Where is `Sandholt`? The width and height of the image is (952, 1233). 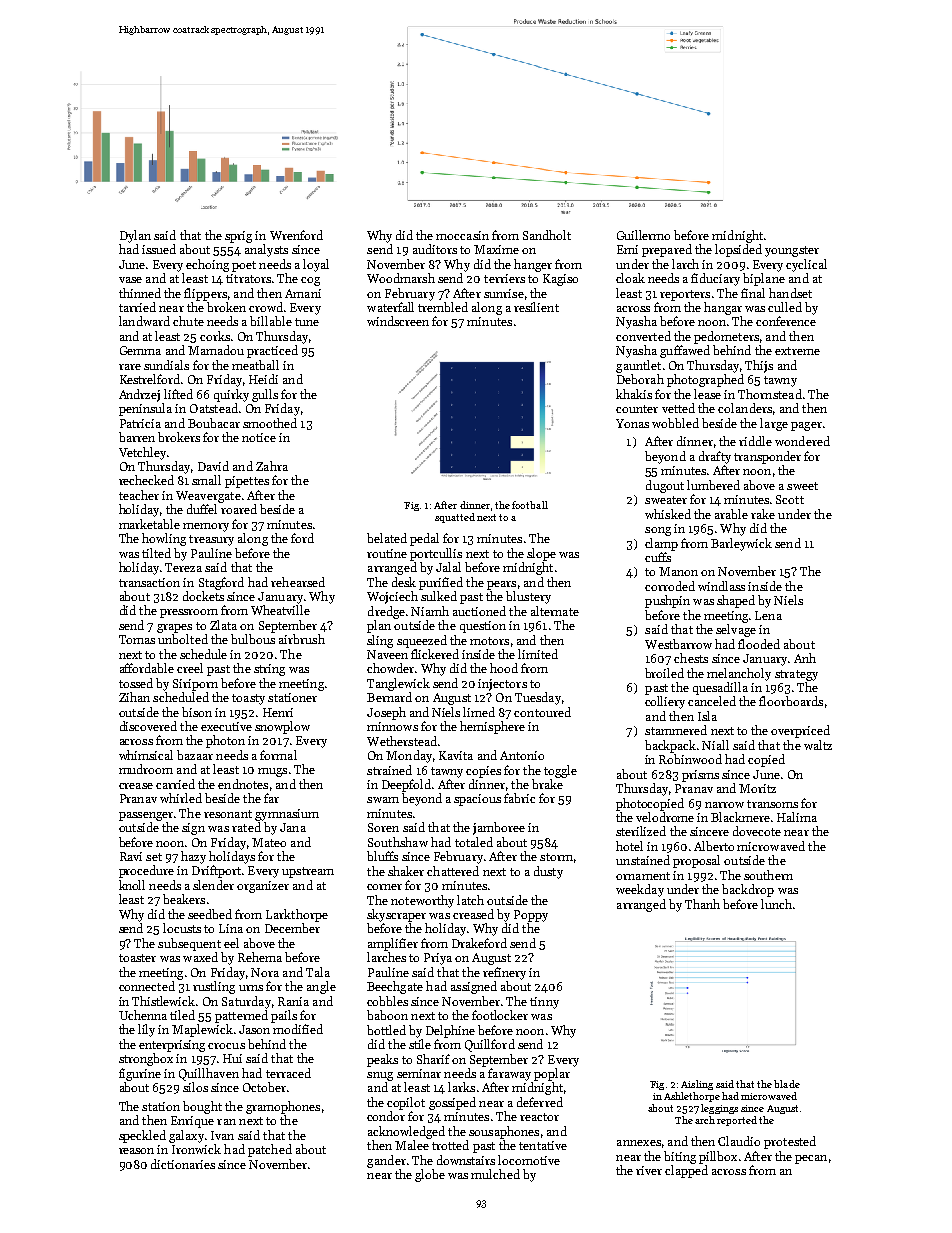 Sandholt is located at coordinates (547, 235).
